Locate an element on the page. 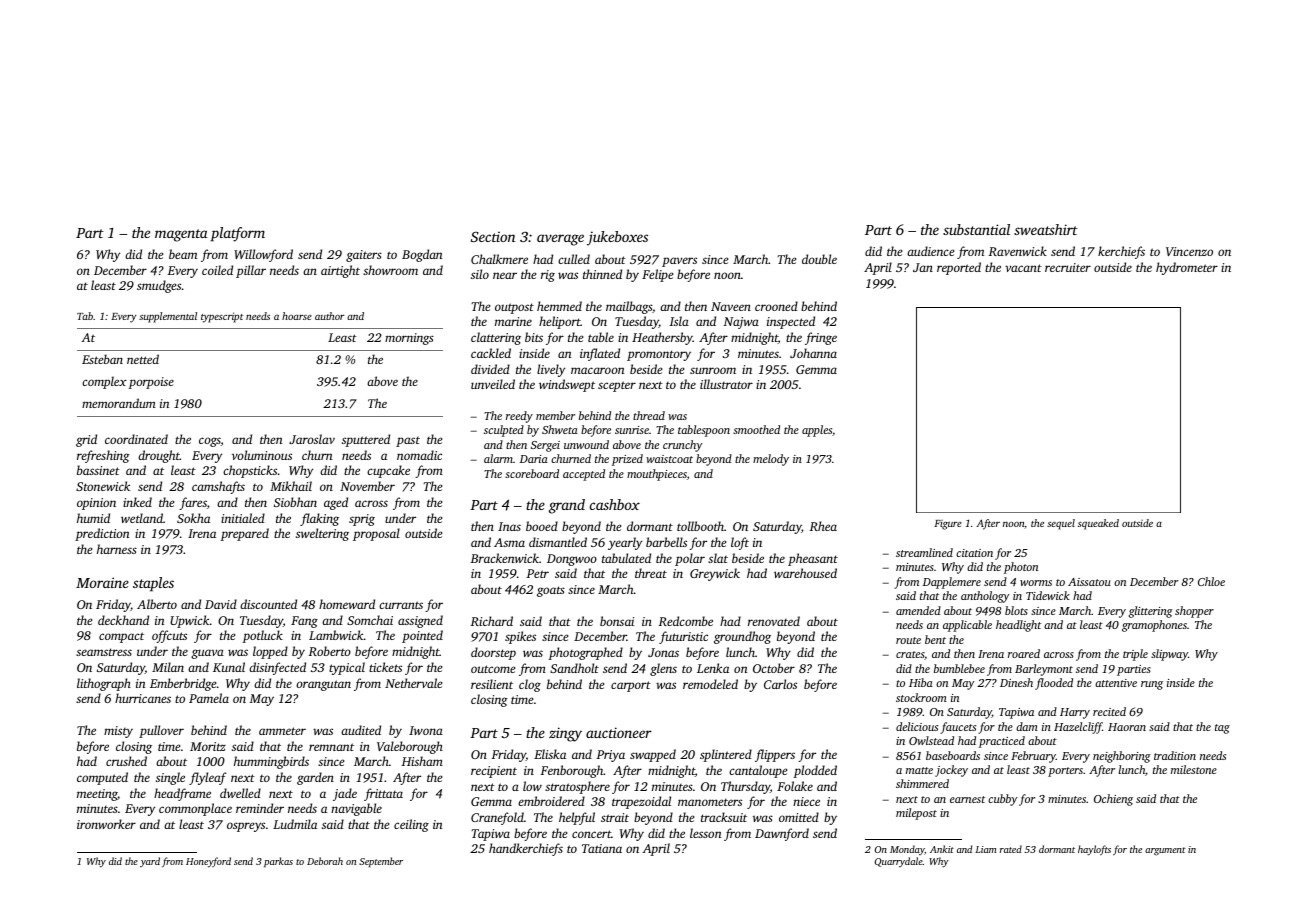 Image resolution: width=1308 pixels, height=924 pixels. tradition is located at coordinates (1175, 755).
